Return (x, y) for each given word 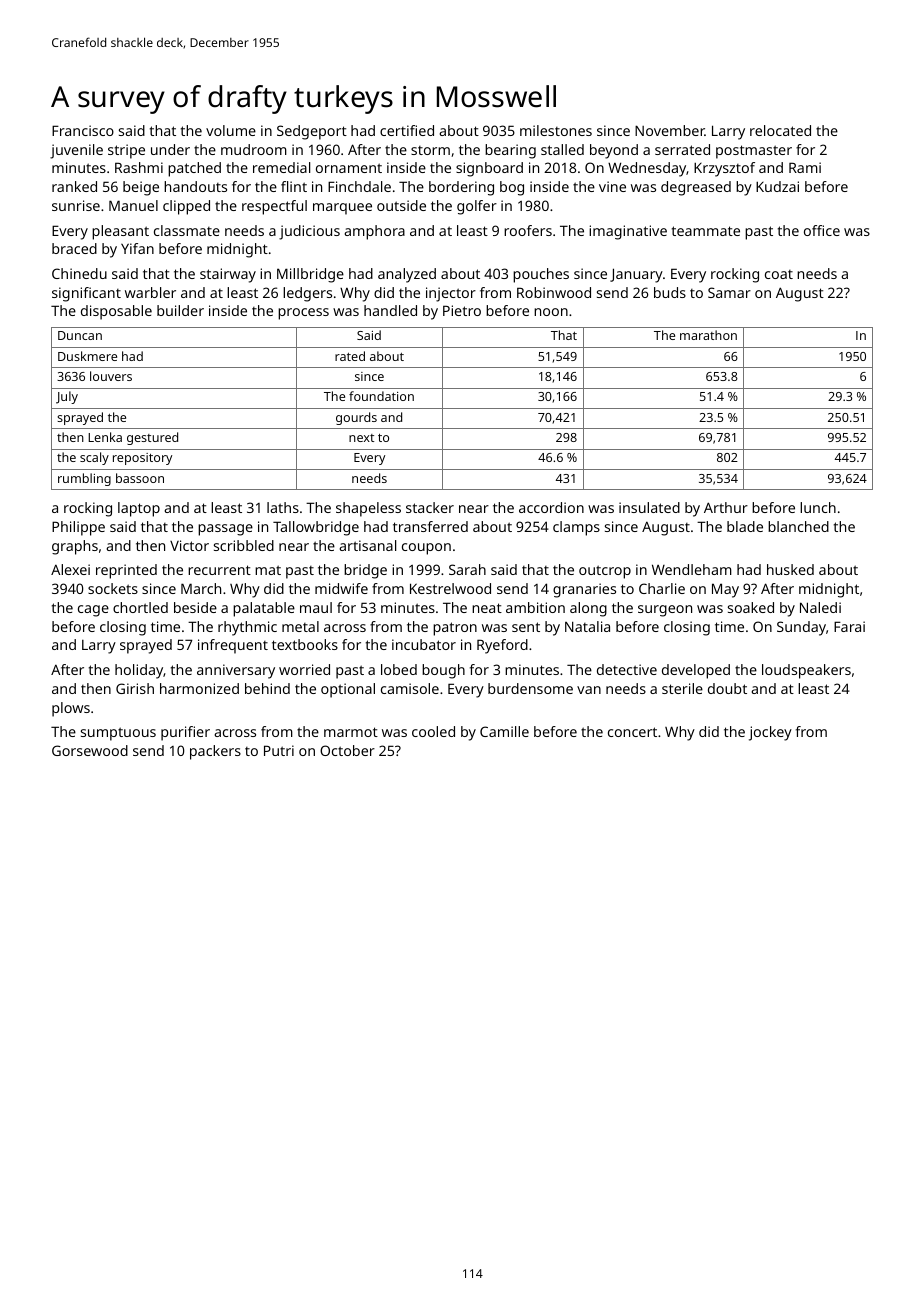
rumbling (84, 479)
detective (627, 669)
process (303, 314)
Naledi (820, 607)
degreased (696, 188)
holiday (139, 671)
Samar (729, 292)
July (67, 397)
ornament (349, 168)
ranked (74, 186)
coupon (426, 549)
